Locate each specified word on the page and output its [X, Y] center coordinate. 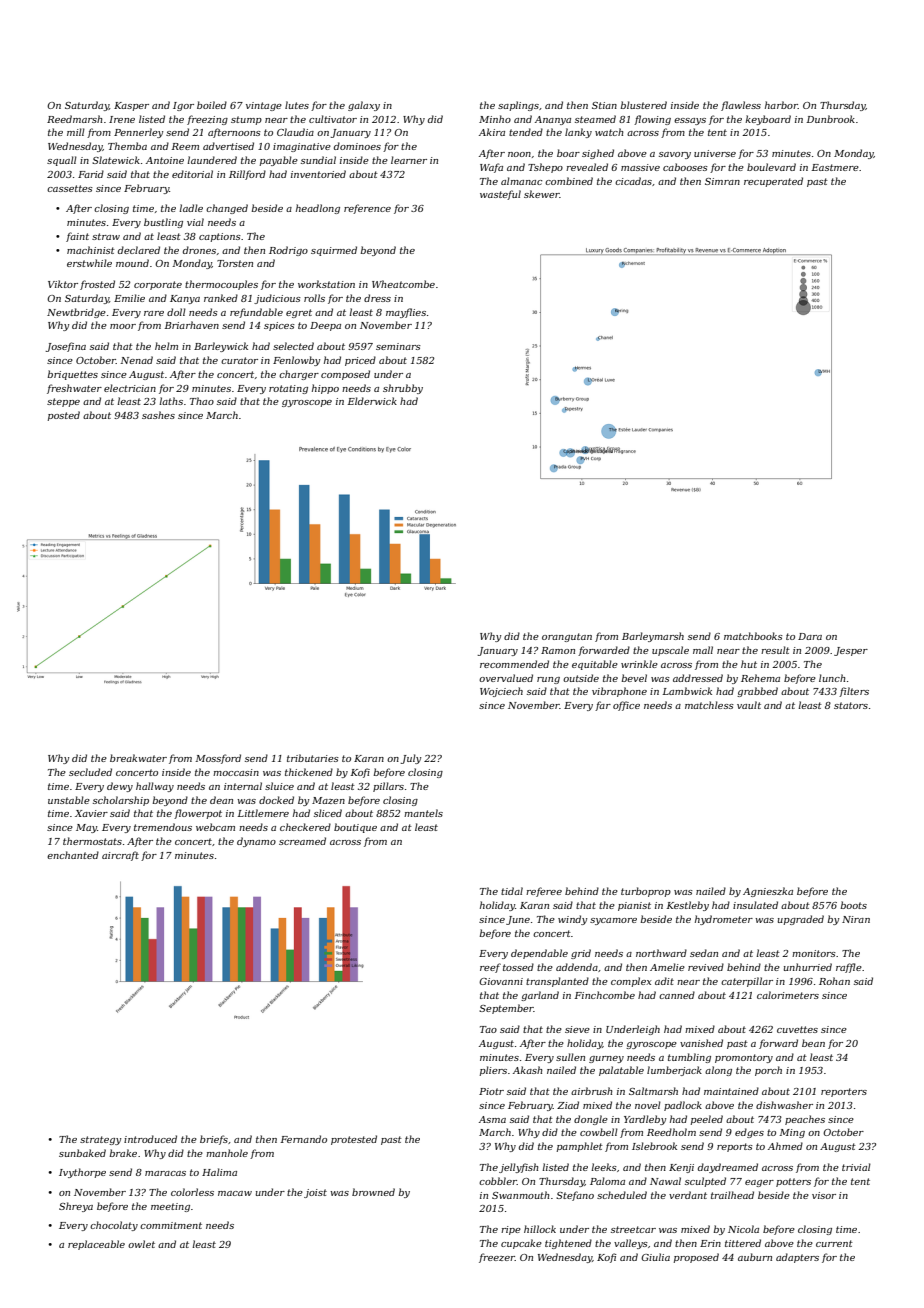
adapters [797, 1258]
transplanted [557, 982]
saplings [518, 106]
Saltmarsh [653, 1091]
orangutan [567, 637]
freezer [497, 1258]
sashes [158, 415]
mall [703, 650]
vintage [264, 106]
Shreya [76, 1207]
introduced [150, 1139]
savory [675, 155]
